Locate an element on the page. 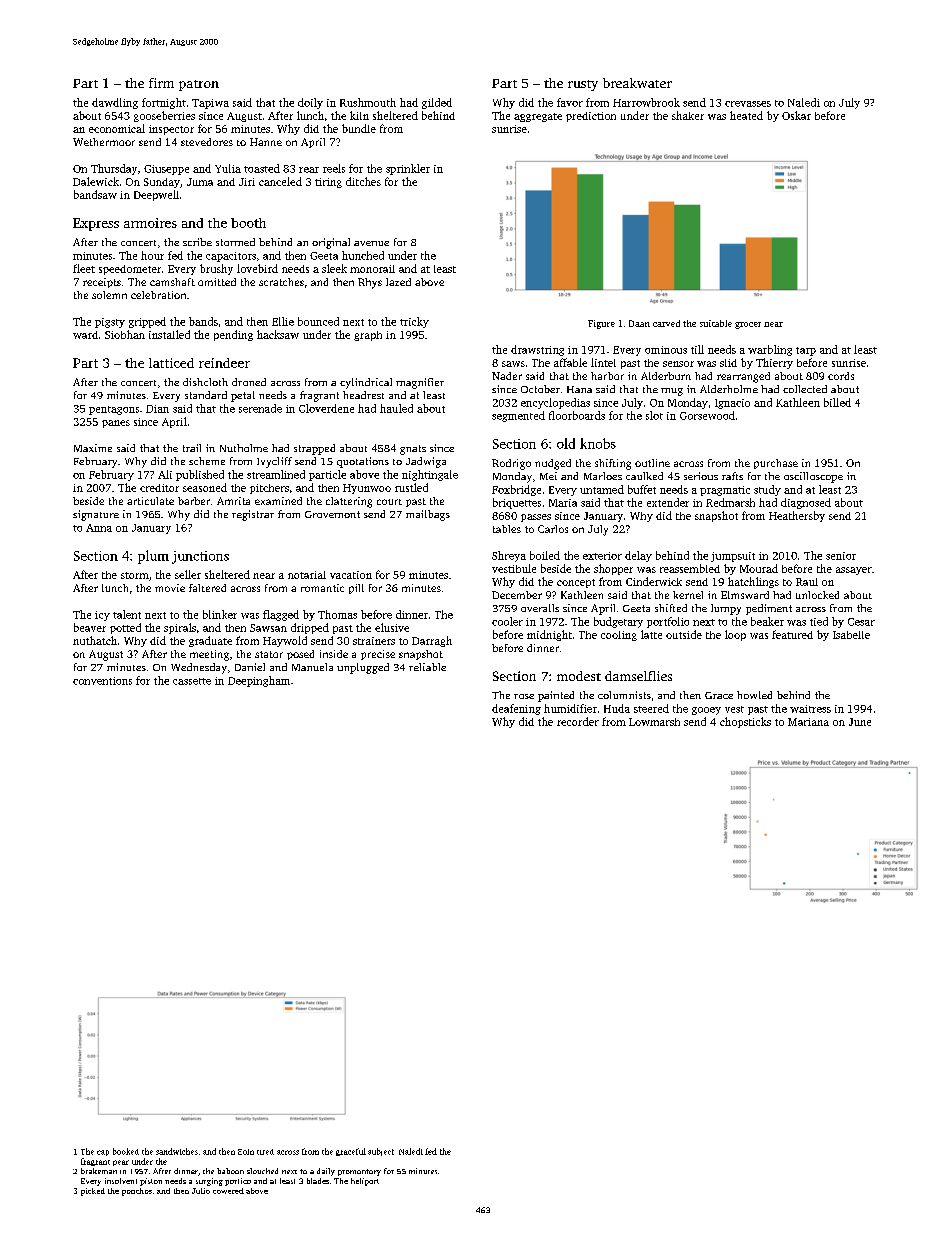  Deepingham is located at coordinates (259, 681).
